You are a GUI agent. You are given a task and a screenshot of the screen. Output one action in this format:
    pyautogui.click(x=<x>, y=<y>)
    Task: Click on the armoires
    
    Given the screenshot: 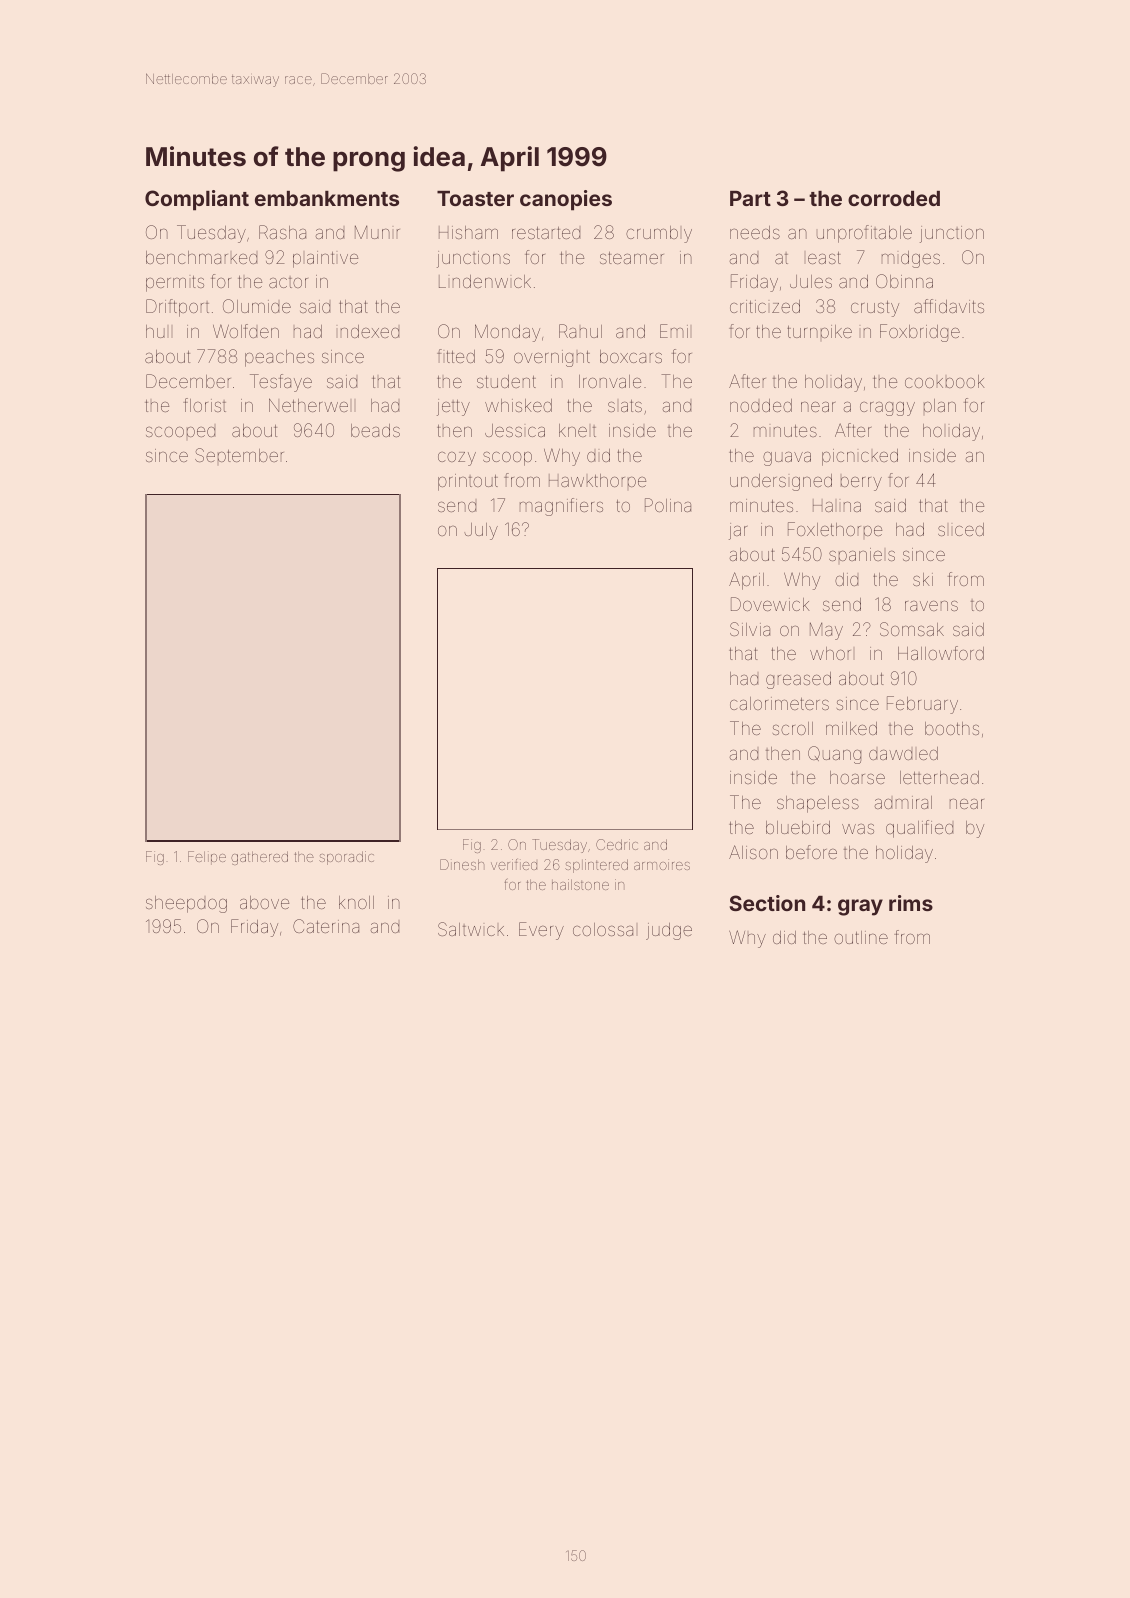 What is the action you would take?
    pyautogui.click(x=662, y=864)
